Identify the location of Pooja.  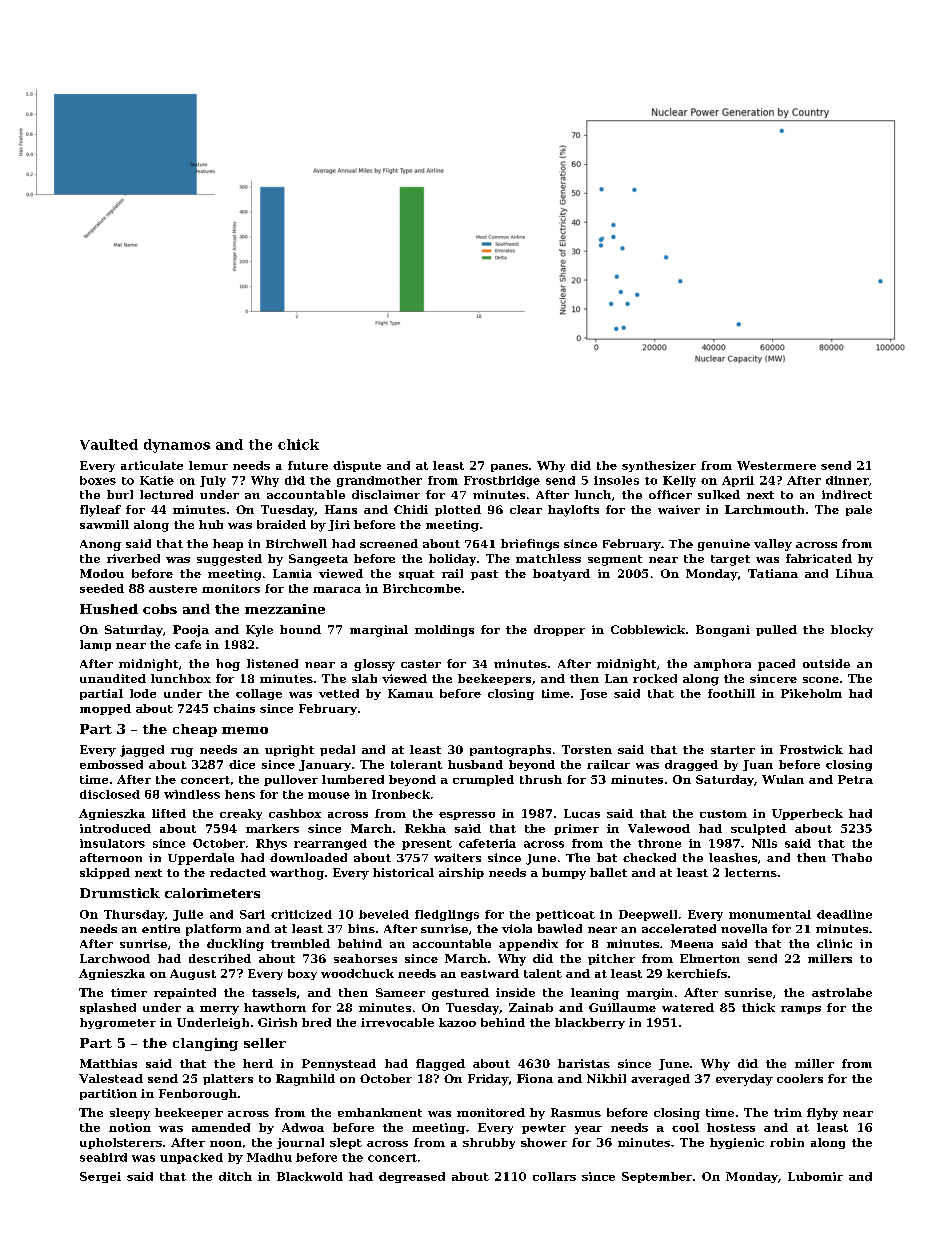
(191, 631).
